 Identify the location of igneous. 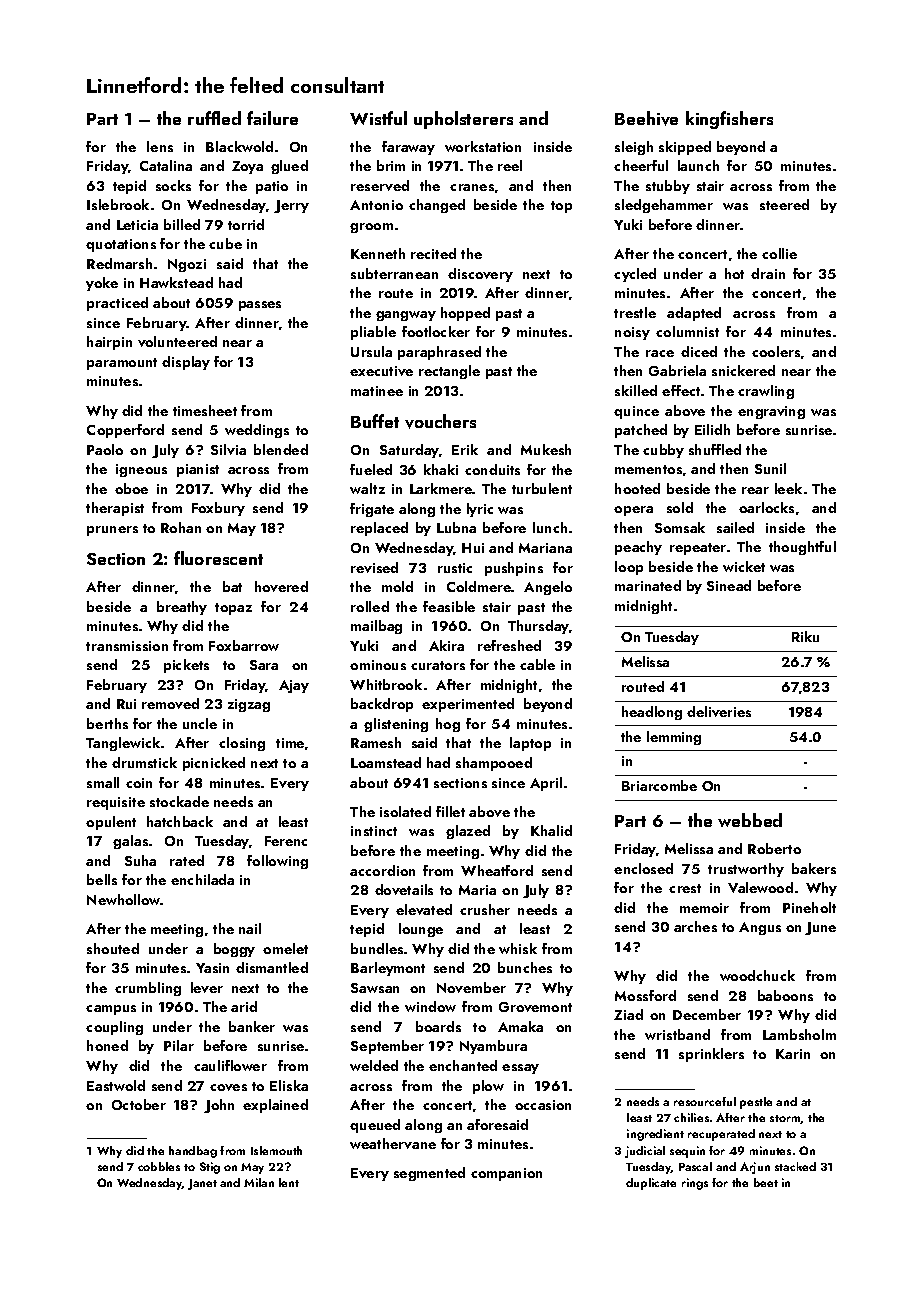
(141, 470).
